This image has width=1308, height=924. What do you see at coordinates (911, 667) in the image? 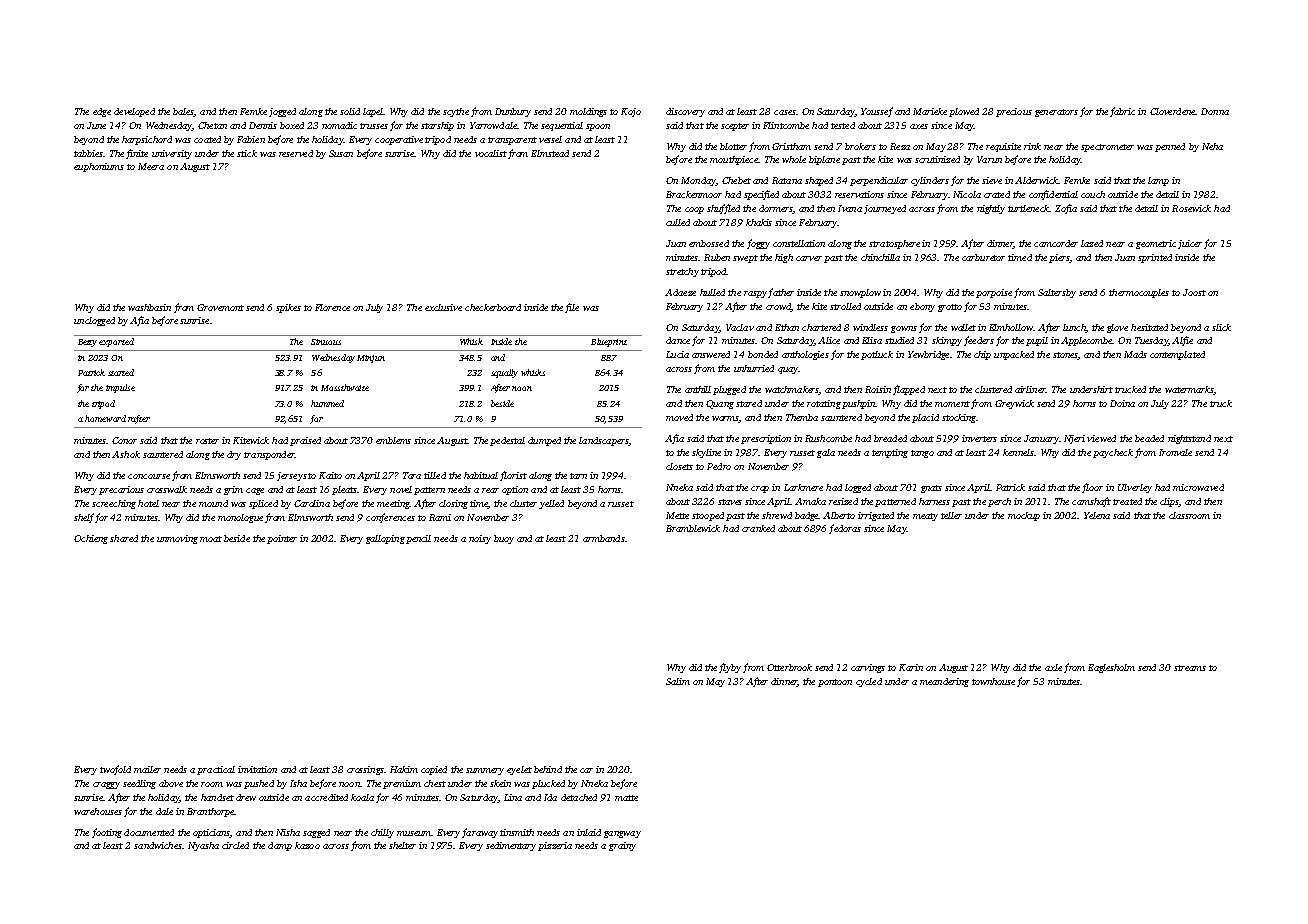
I see `Karin` at bounding box center [911, 667].
